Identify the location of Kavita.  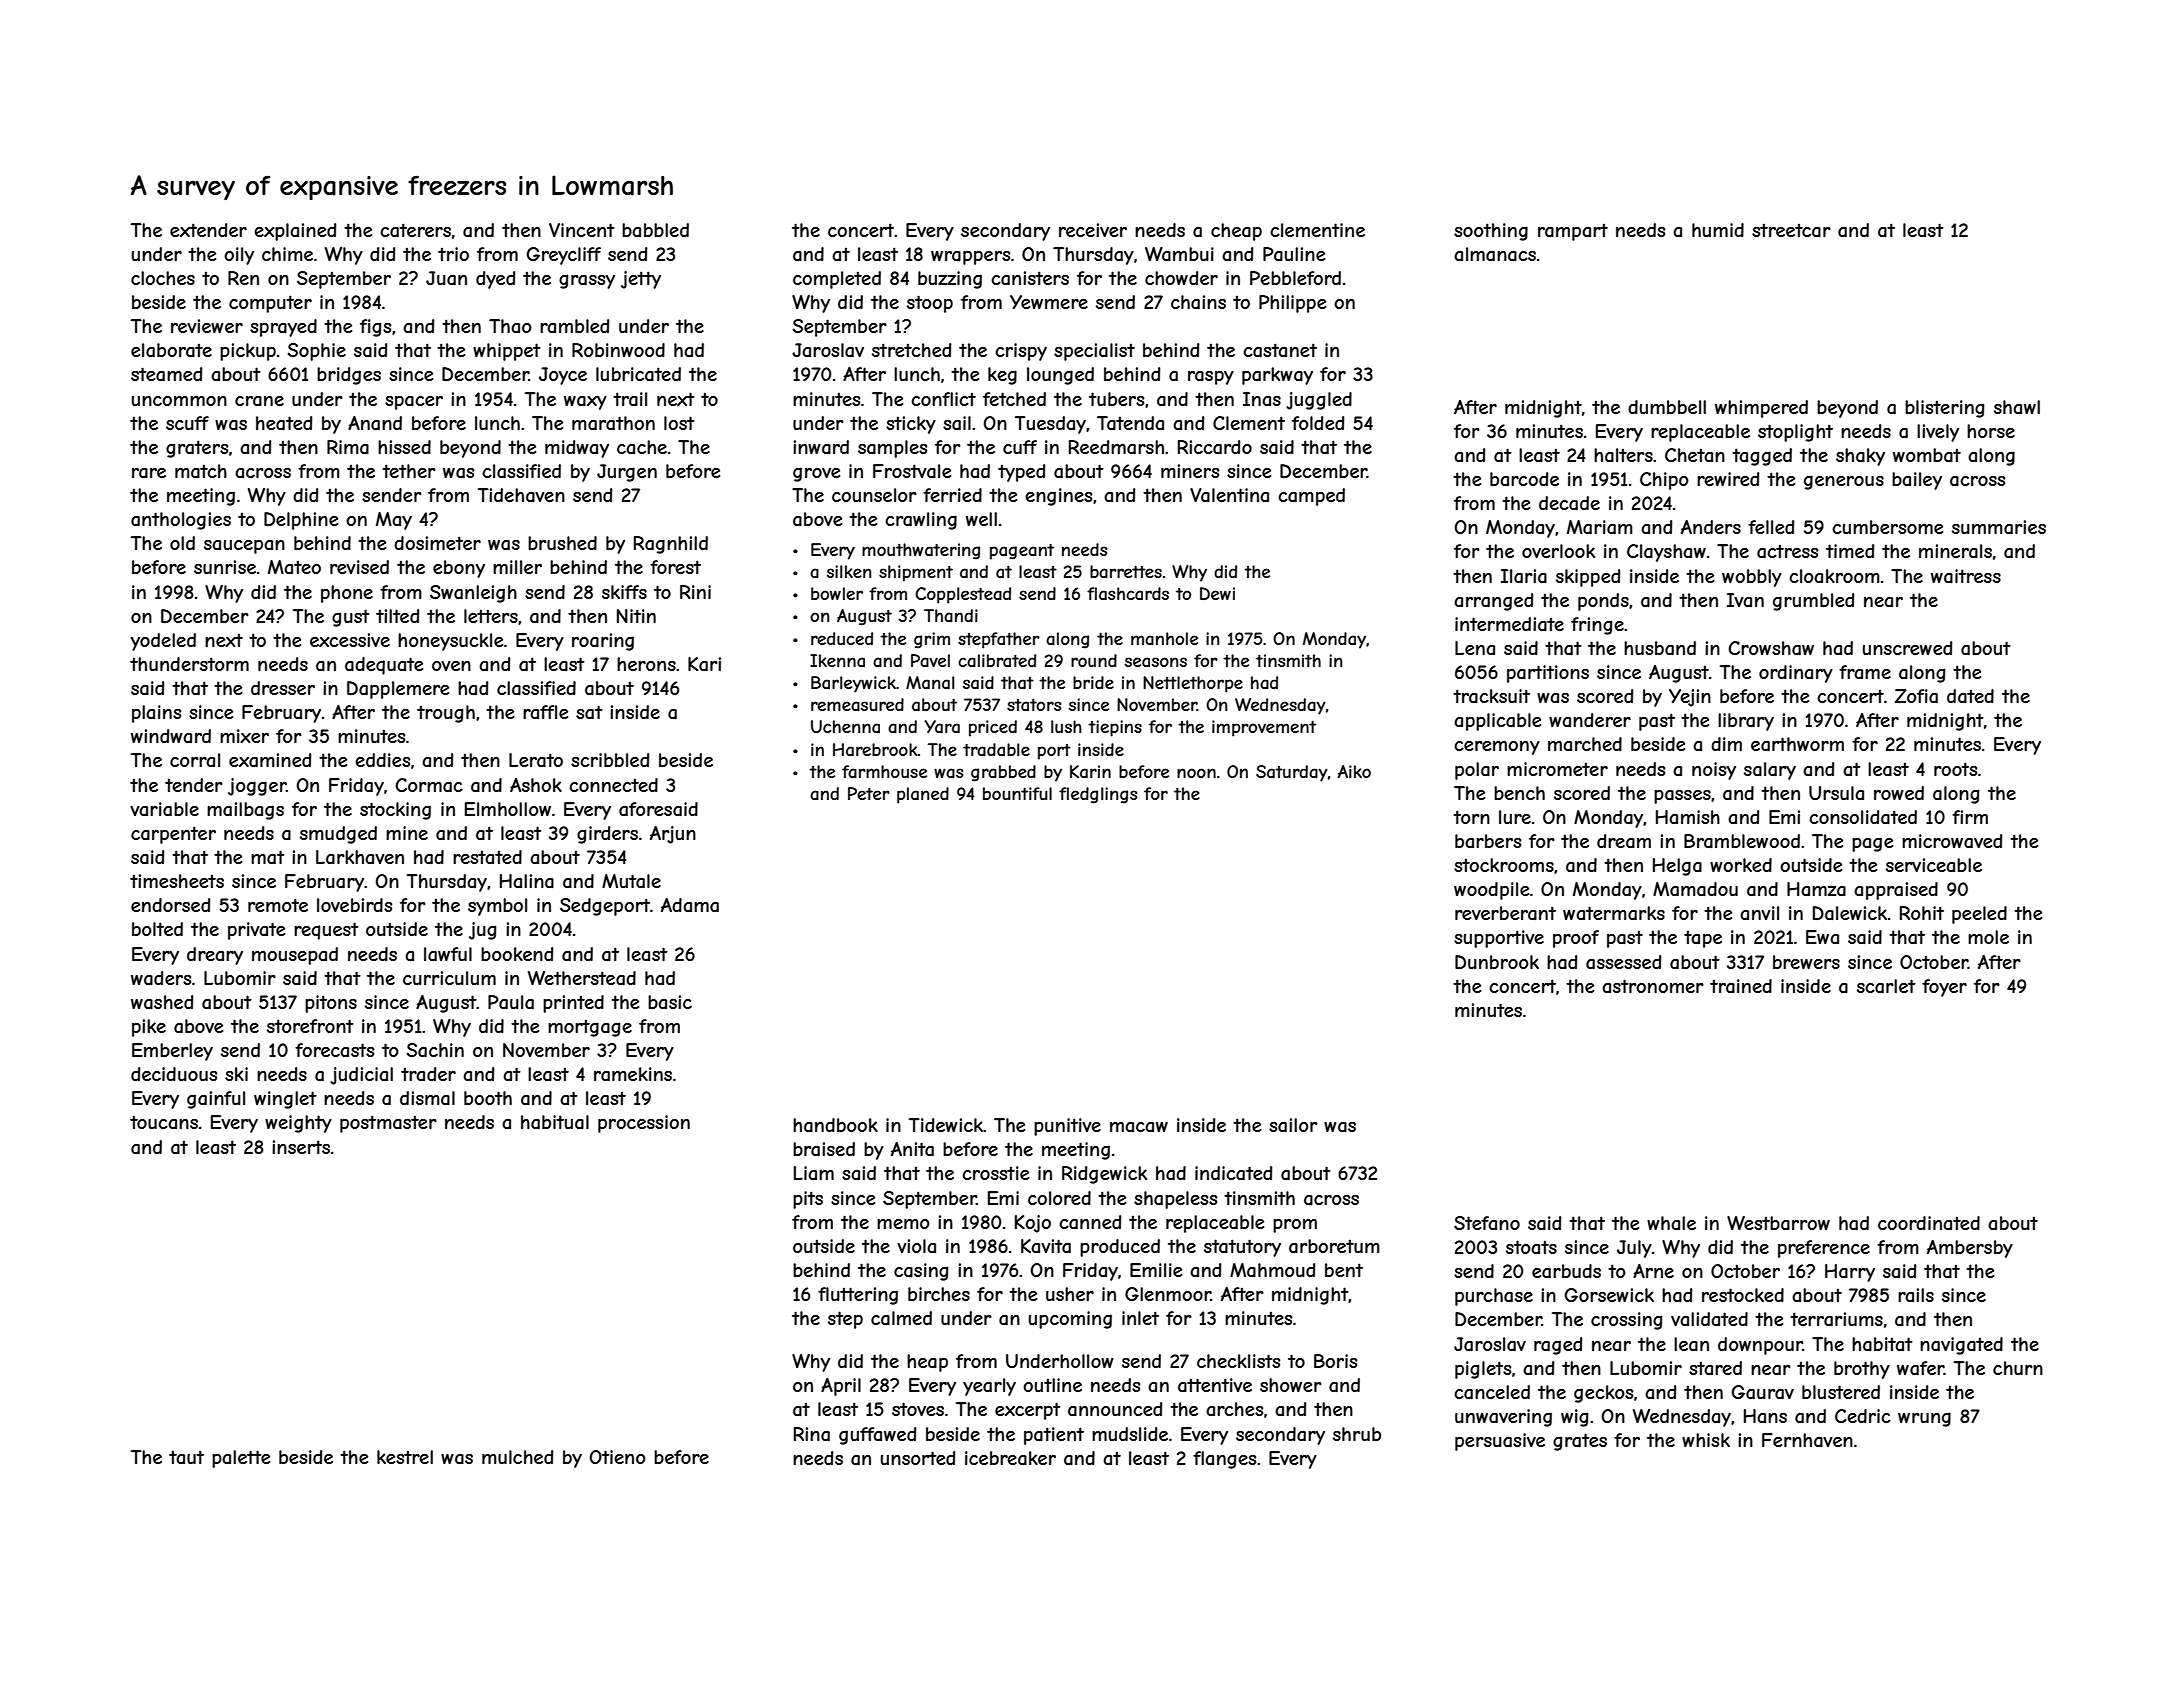
(1046, 1246).
